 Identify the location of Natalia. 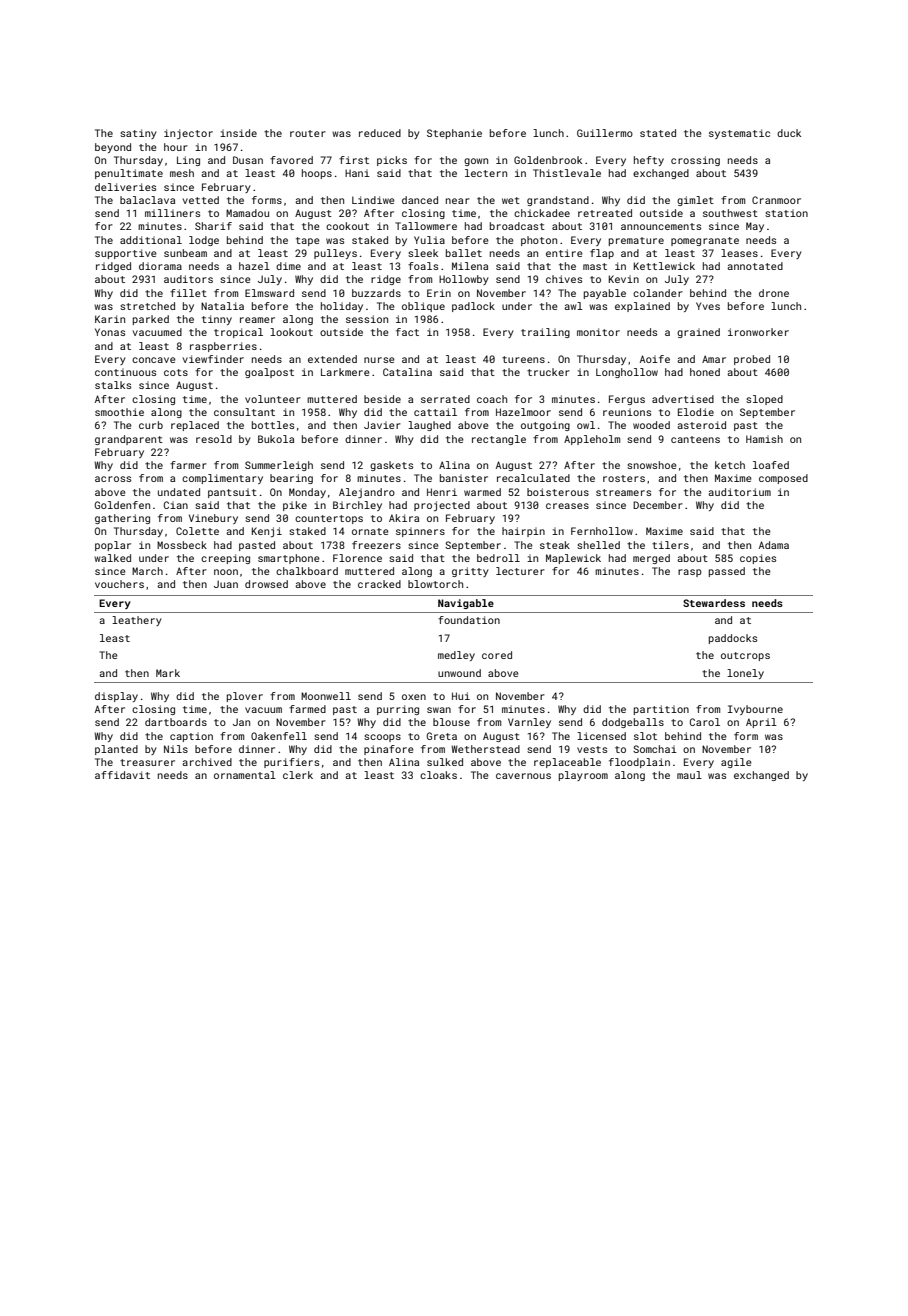
(222, 306).
